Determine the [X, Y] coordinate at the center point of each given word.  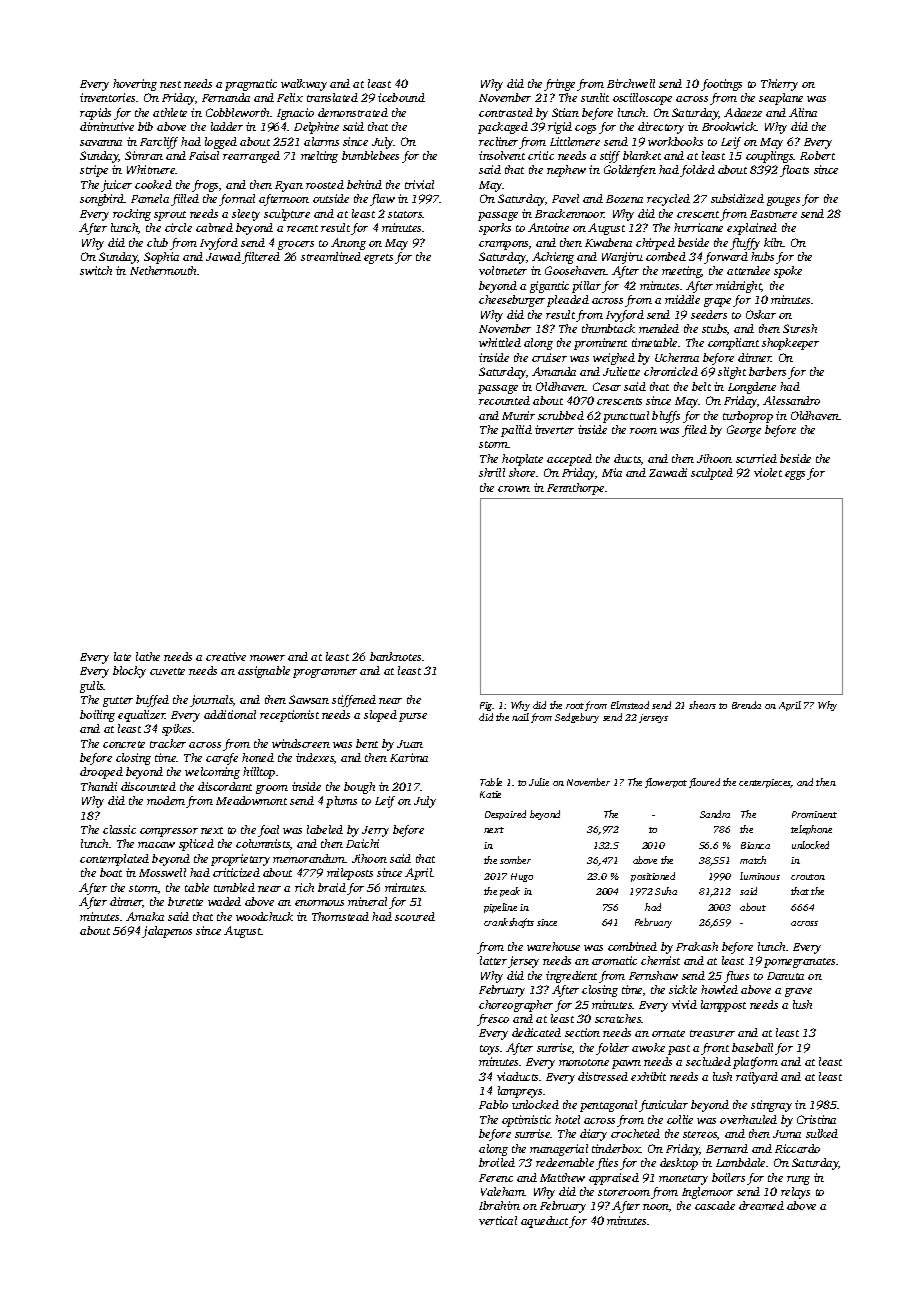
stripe [94, 171]
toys [489, 1050]
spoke [788, 272]
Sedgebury [577, 718]
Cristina [816, 1119]
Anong [348, 244]
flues [736, 977]
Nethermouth [163, 270]
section [582, 1032]
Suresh [800, 328]
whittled [500, 342]
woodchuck [264, 916]
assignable [264, 672]
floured [704, 783]
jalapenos [167, 932]
